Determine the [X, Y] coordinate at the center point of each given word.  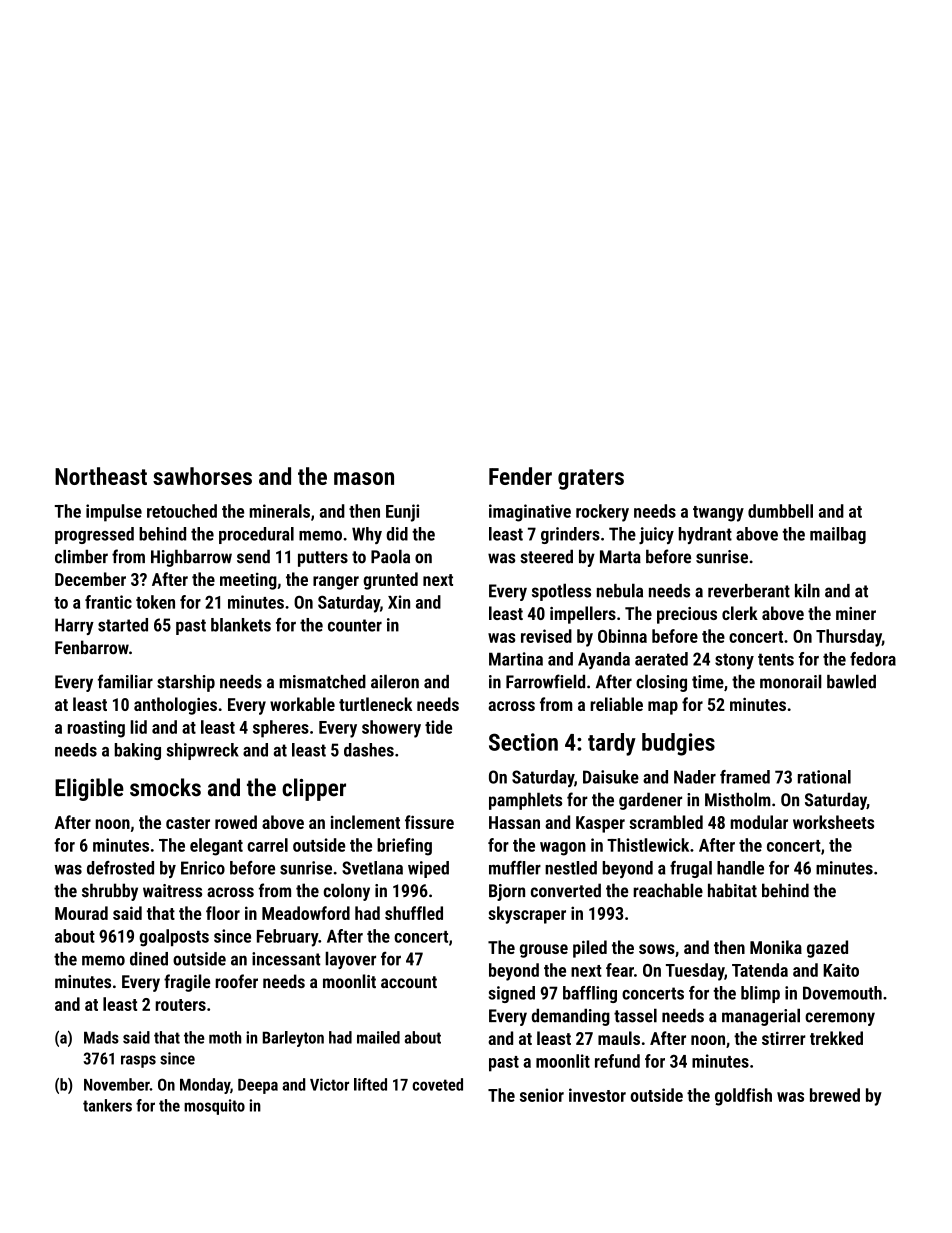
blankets [241, 625]
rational [824, 777]
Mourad [81, 913]
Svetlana [372, 868]
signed [512, 994]
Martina [516, 659]
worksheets [833, 822]
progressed [94, 535]
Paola [390, 556]
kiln [807, 590]
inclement [365, 822]
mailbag [838, 535]
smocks [165, 787]
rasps [138, 1061]
